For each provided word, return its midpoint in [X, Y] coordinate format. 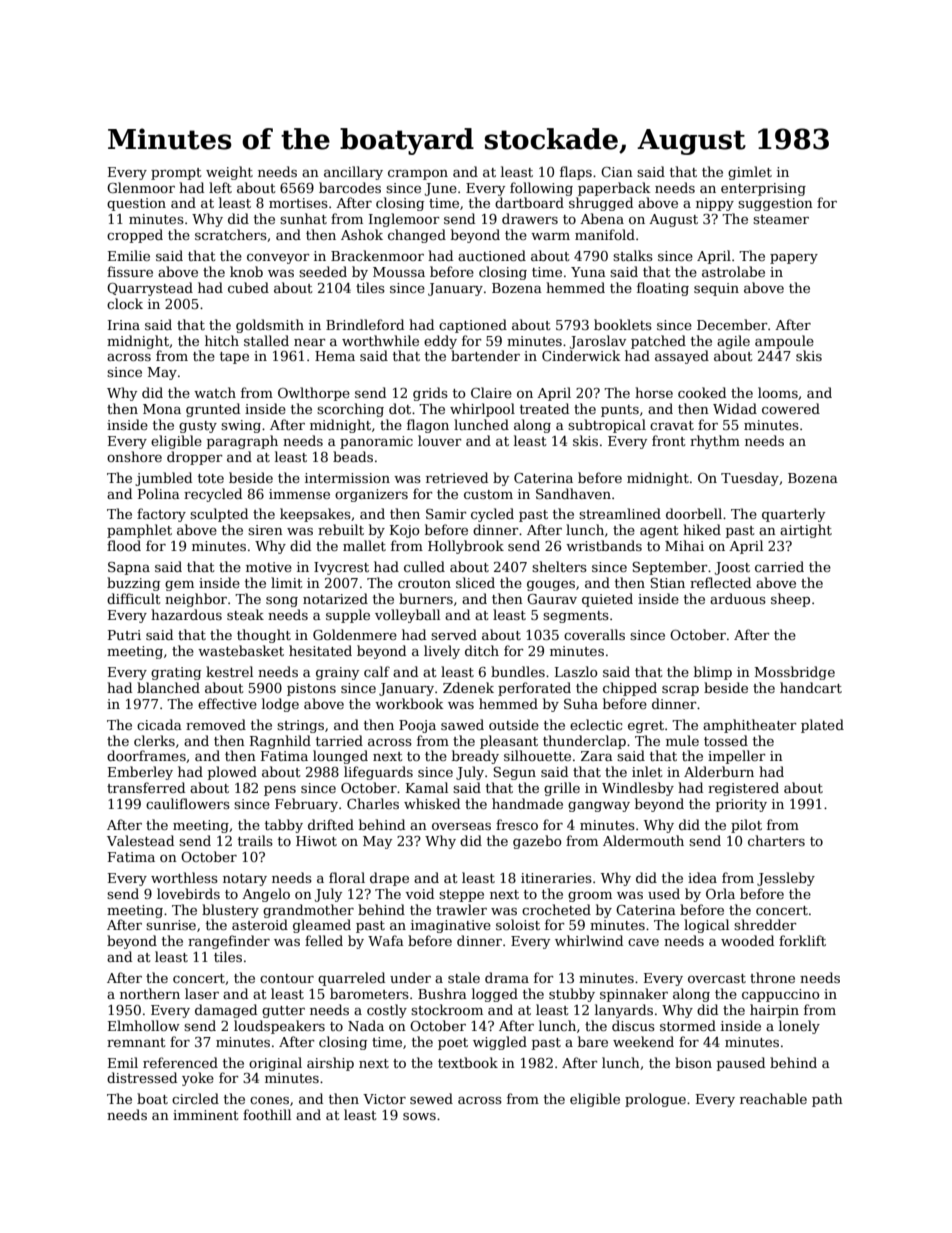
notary [245, 880]
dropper [195, 458]
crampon [418, 175]
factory [161, 515]
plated [822, 726]
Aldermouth [643, 840]
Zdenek [468, 687]
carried [779, 566]
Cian [617, 172]
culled [424, 566]
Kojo [405, 531]
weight [229, 173]
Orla [720, 893]
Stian [667, 583]
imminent [206, 1115]
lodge [280, 705]
